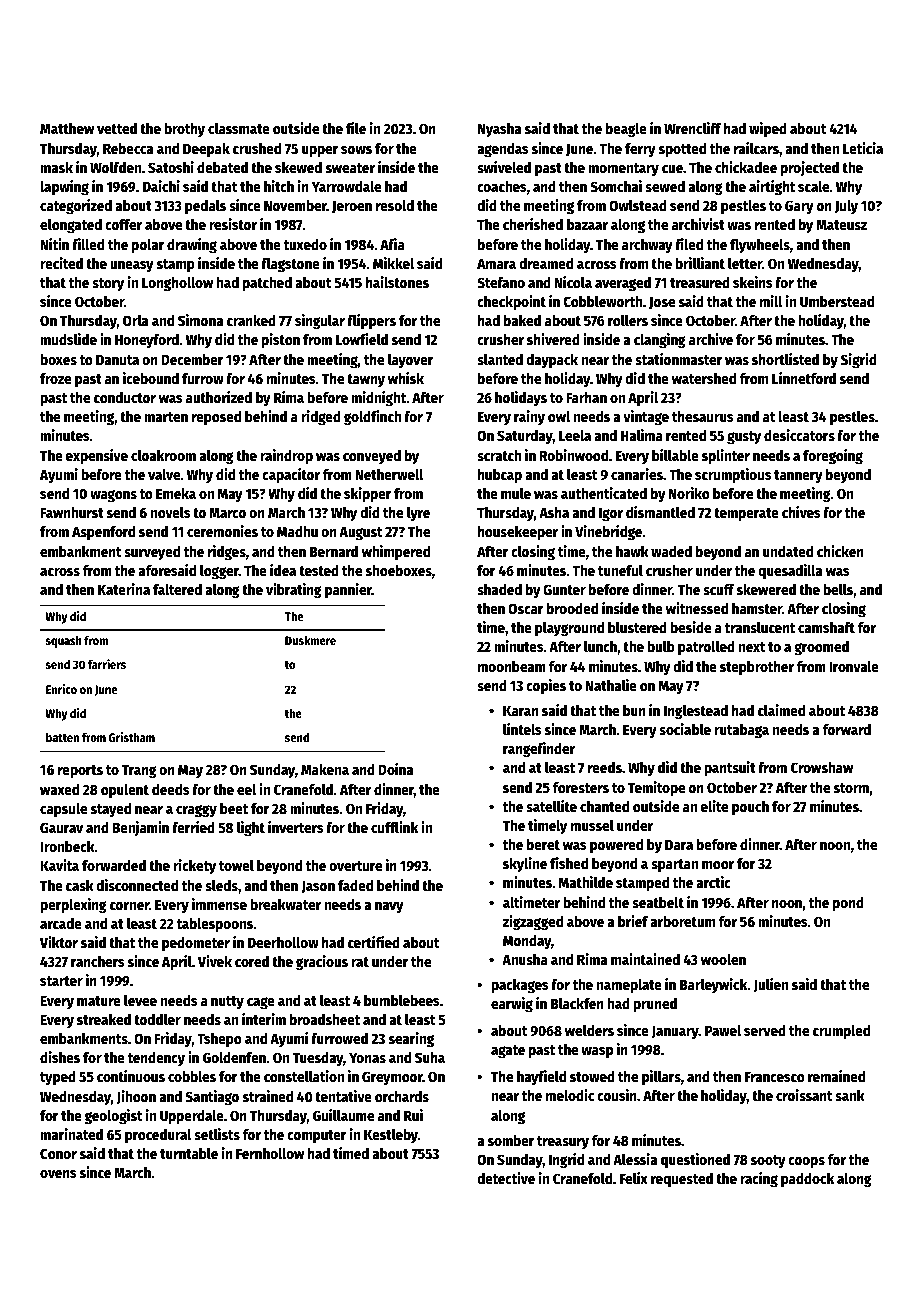 This screenshot has width=924, height=1308. Describe the element at coordinates (757, 608) in the screenshot. I see `hamster` at that location.
